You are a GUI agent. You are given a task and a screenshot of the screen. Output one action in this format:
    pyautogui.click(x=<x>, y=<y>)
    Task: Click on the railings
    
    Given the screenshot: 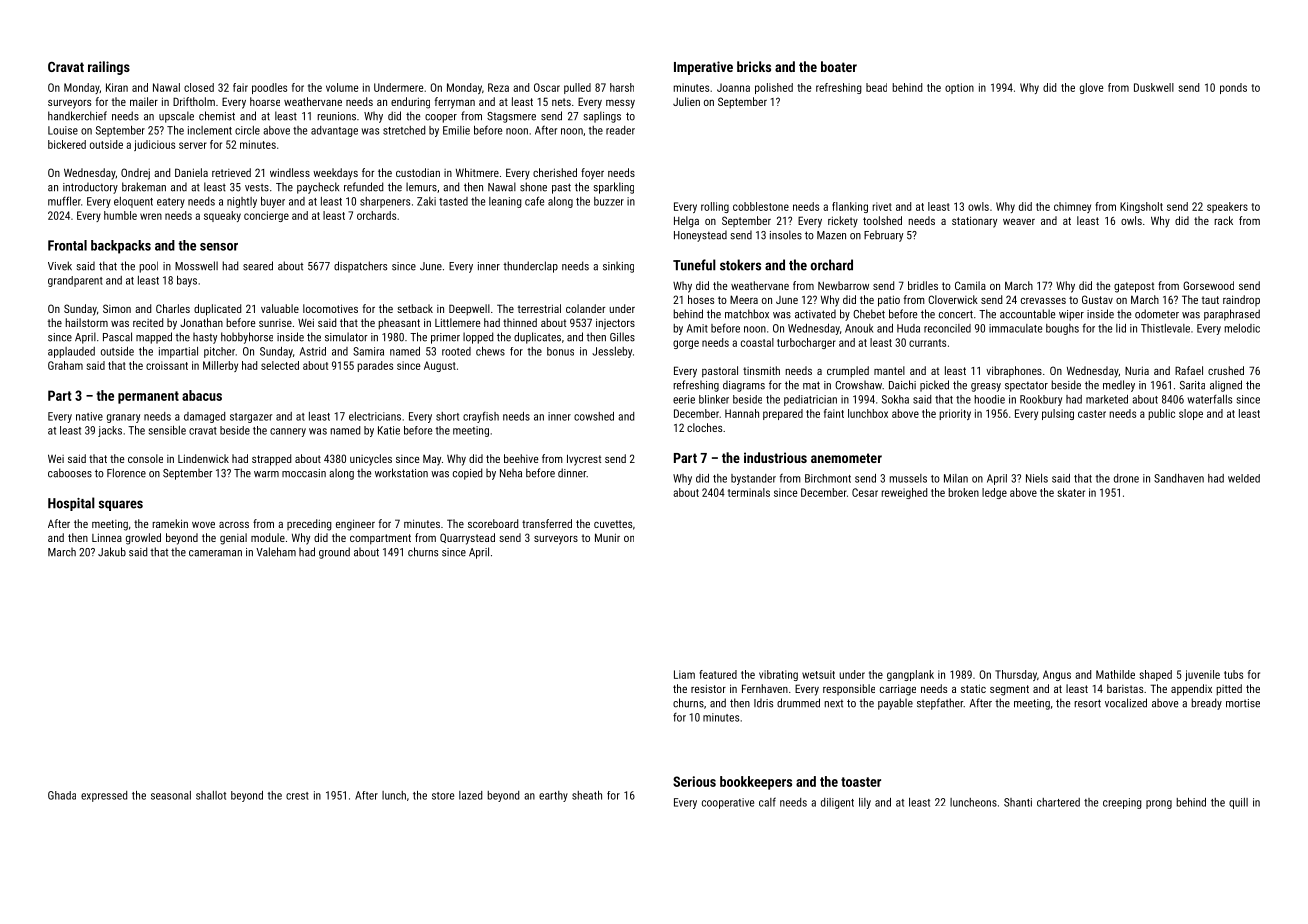 What is the action you would take?
    pyautogui.click(x=109, y=68)
